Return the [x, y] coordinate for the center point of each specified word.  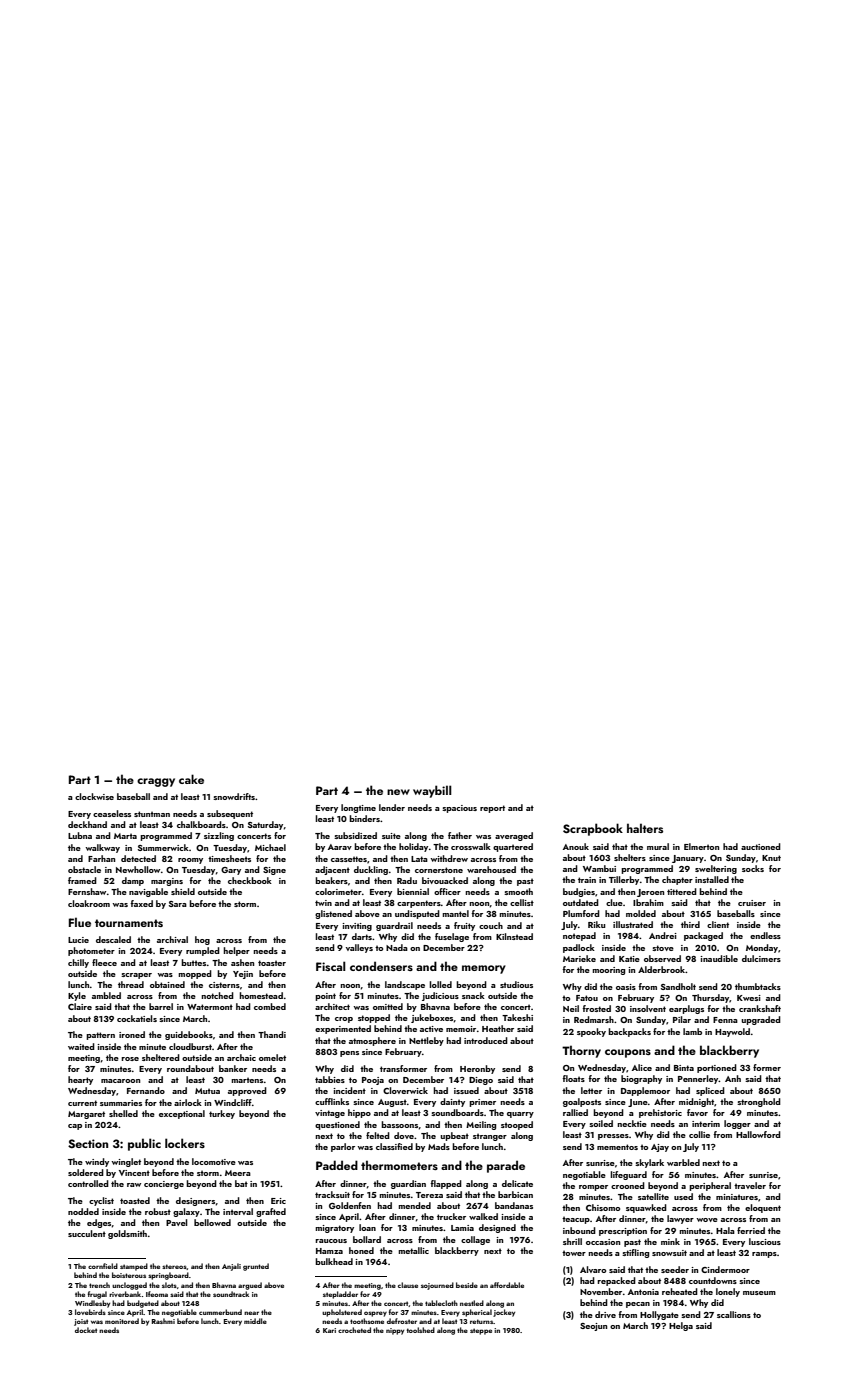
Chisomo [603, 1207]
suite [391, 836]
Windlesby [92, 1304]
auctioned [761, 846]
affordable [507, 1285]
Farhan [101, 858]
